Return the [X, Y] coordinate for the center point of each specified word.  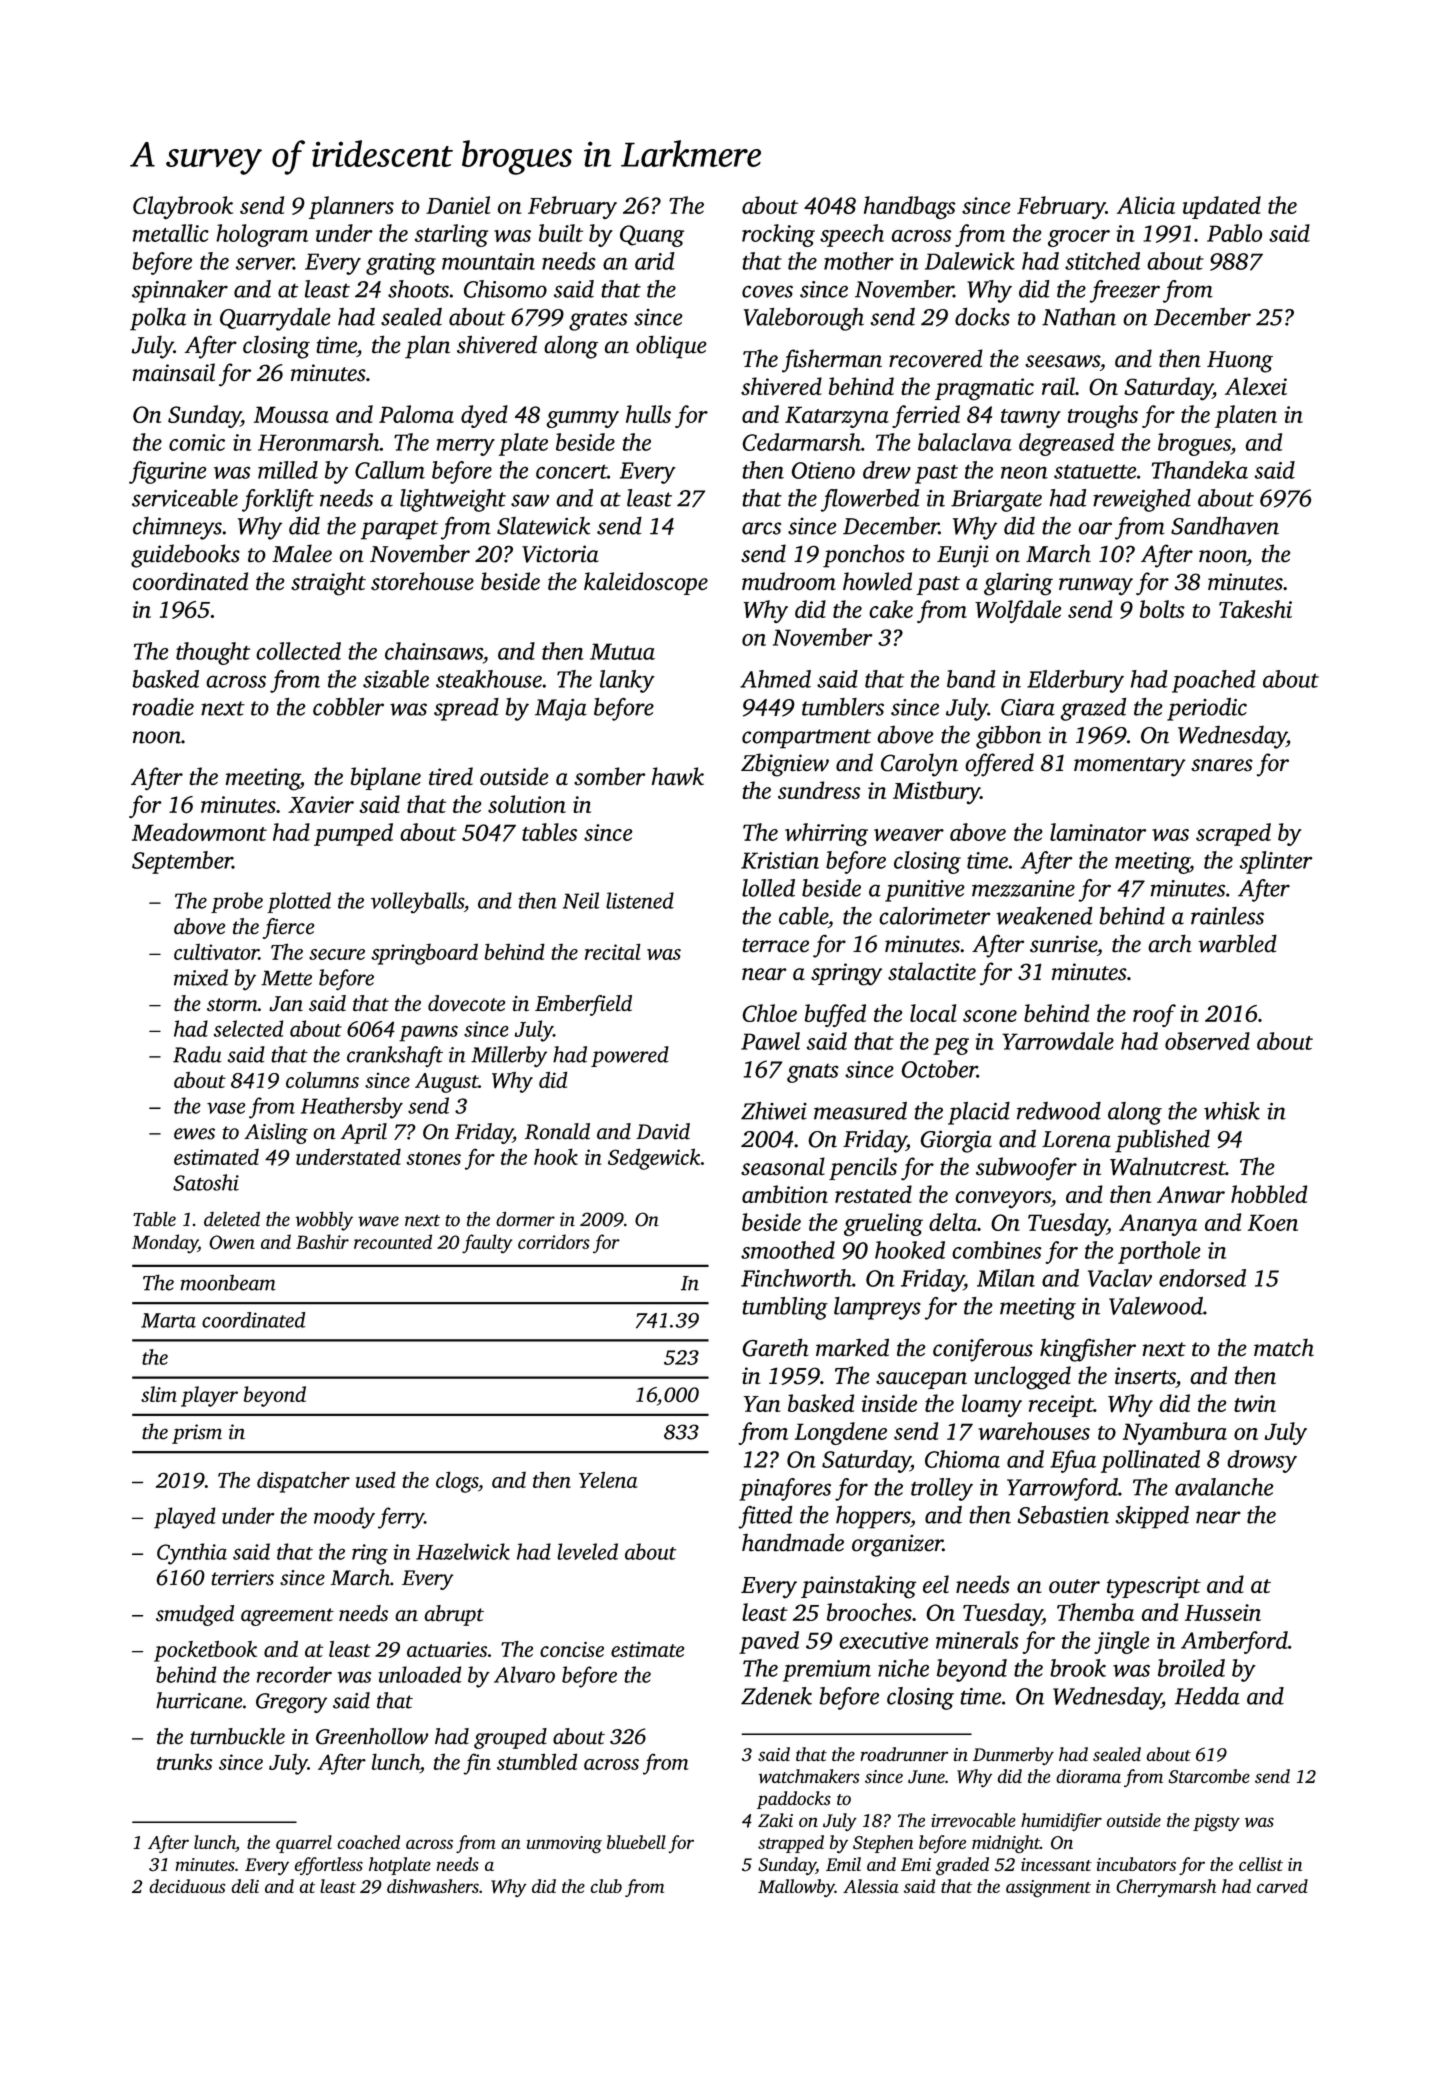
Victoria [560, 554]
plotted [299, 902]
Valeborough [804, 319]
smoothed [788, 1250]
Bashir [322, 1241]
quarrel [304, 1844]
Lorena [1076, 1139]
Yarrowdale [1058, 1041]
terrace [775, 945]
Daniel [458, 205]
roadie [163, 707]
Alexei [1256, 386]
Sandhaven [1225, 525]
